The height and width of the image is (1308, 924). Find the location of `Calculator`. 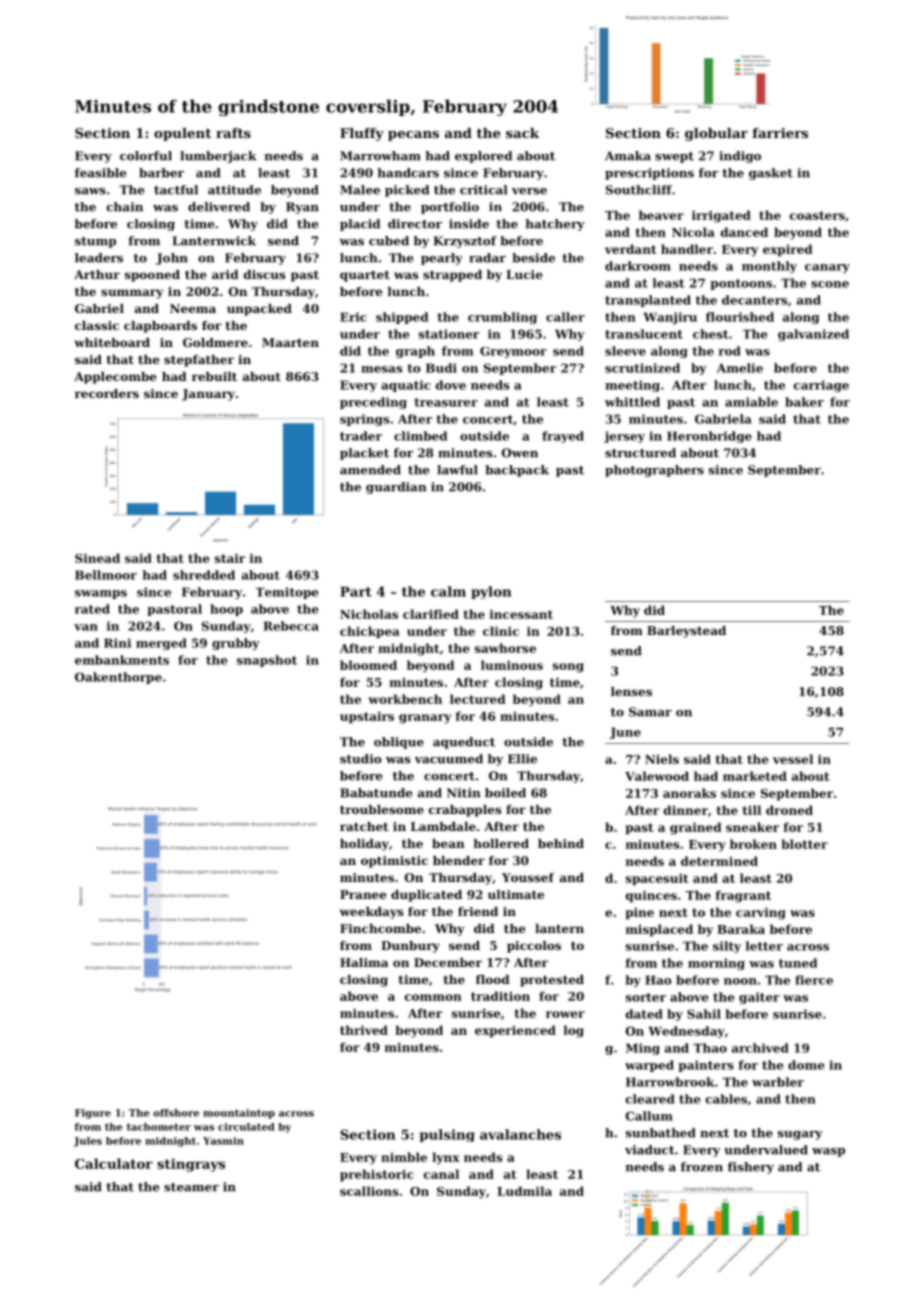

Calculator is located at coordinates (114, 1163).
